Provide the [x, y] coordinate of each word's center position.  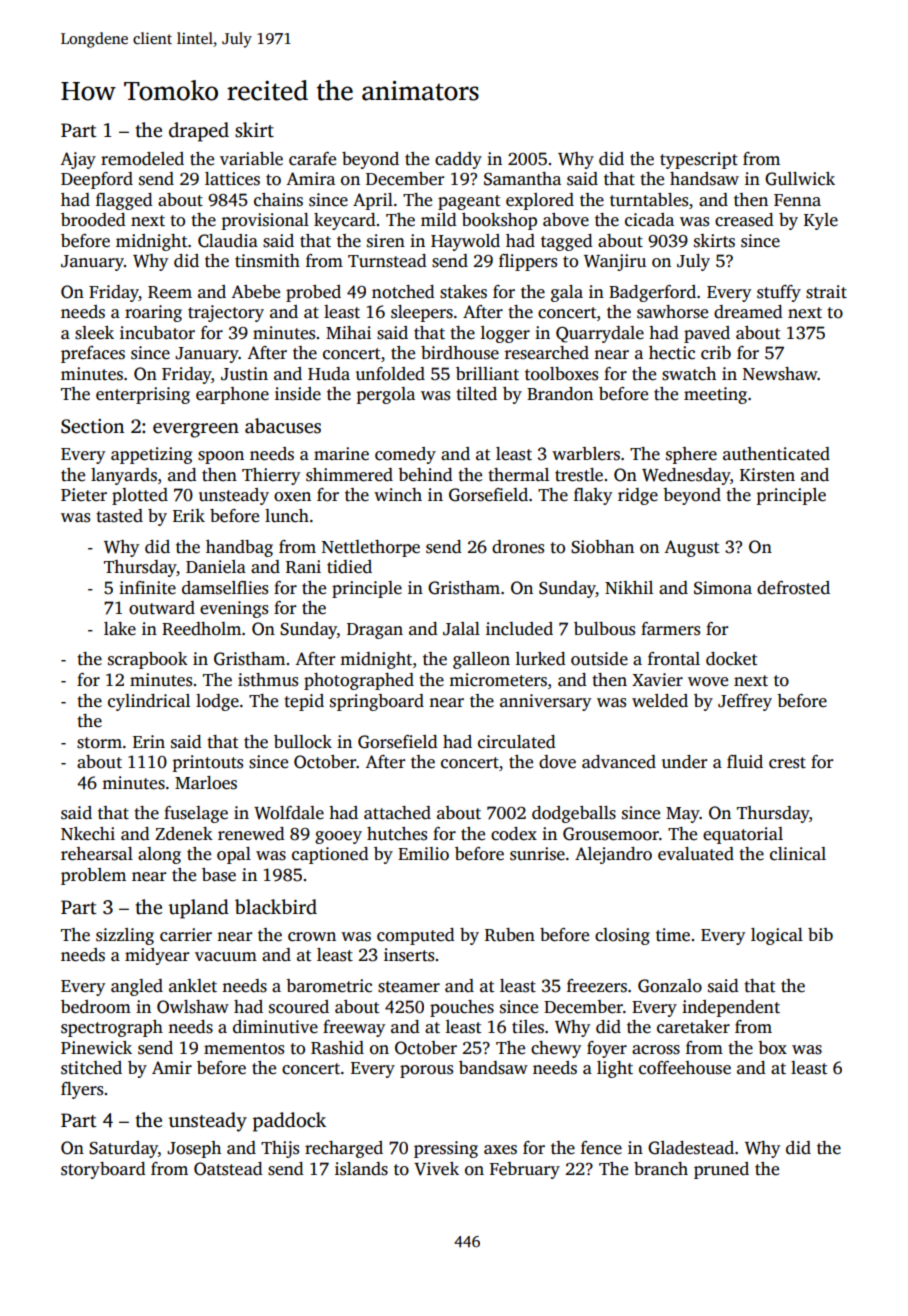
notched [403, 292]
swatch [689, 374]
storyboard [103, 1170]
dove [557, 762]
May [683, 815]
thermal [518, 475]
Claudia [228, 241]
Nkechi [88, 834]
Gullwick [800, 179]
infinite [147, 588]
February [525, 1170]
